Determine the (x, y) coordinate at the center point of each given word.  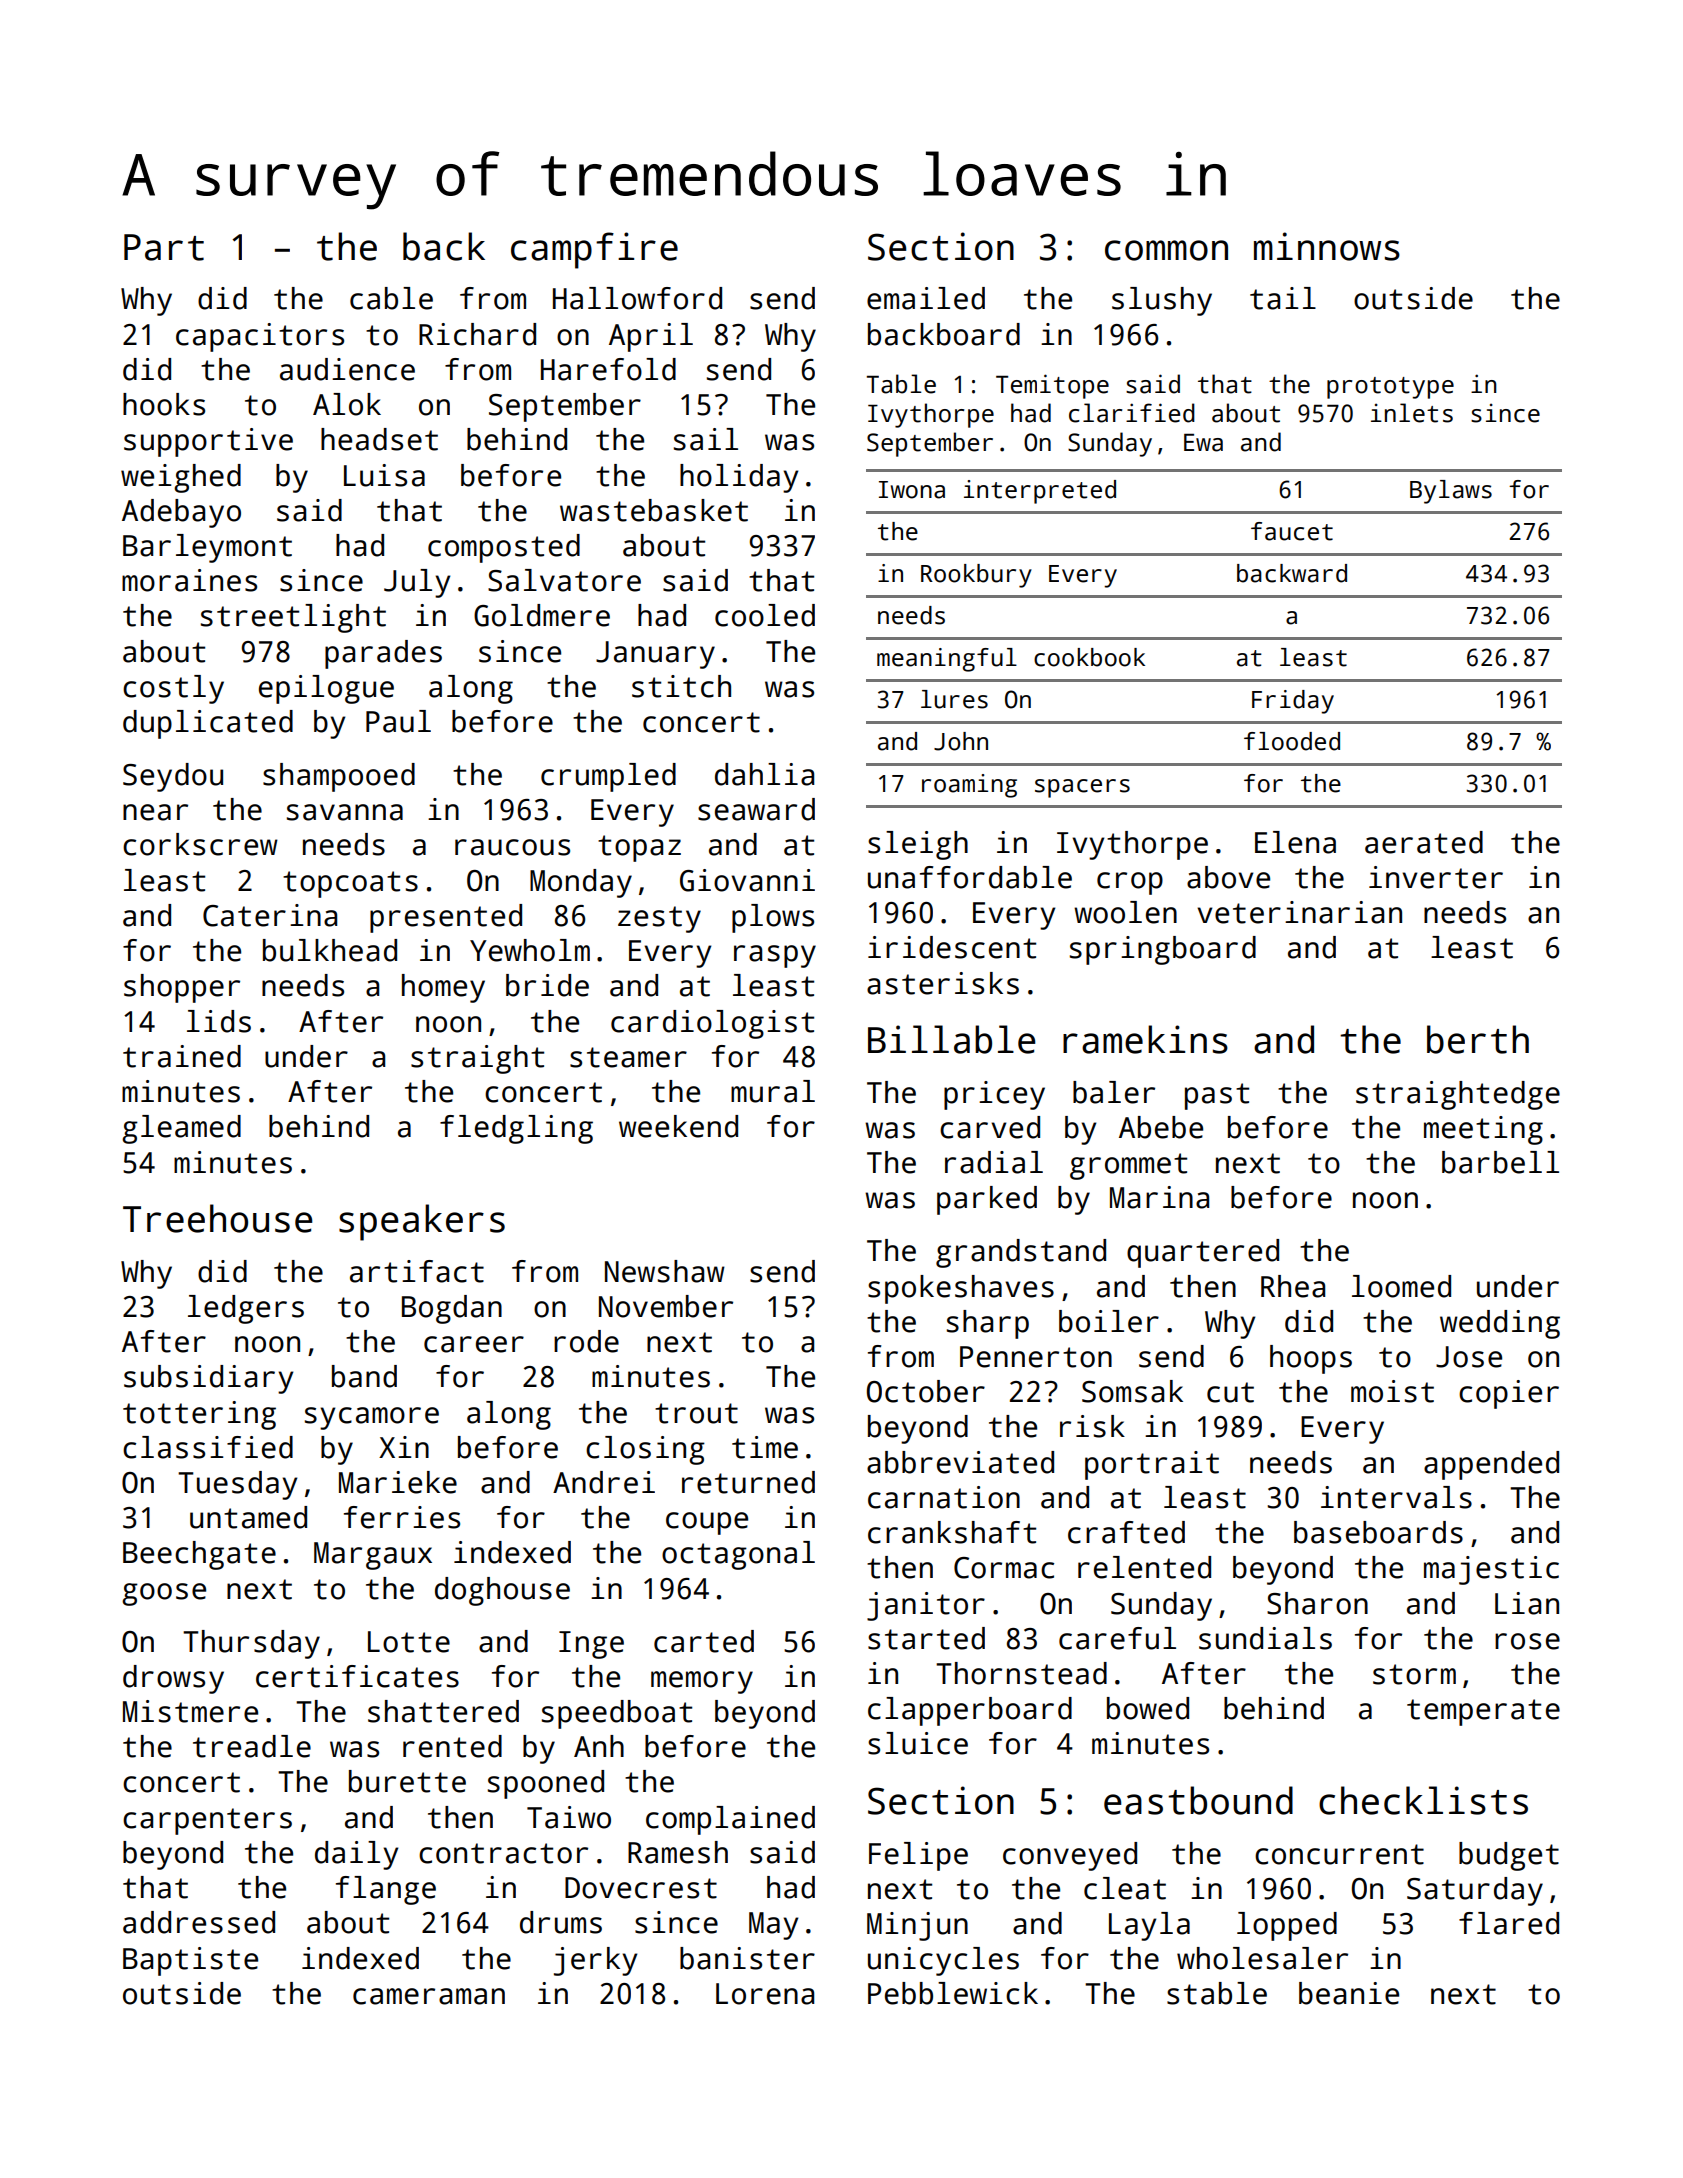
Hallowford (637, 298)
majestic (1491, 1570)
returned (748, 1482)
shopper (182, 988)
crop (1130, 883)
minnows (1327, 246)
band (364, 1376)
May (773, 1926)
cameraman (429, 1996)
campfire (594, 250)
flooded (1292, 741)
